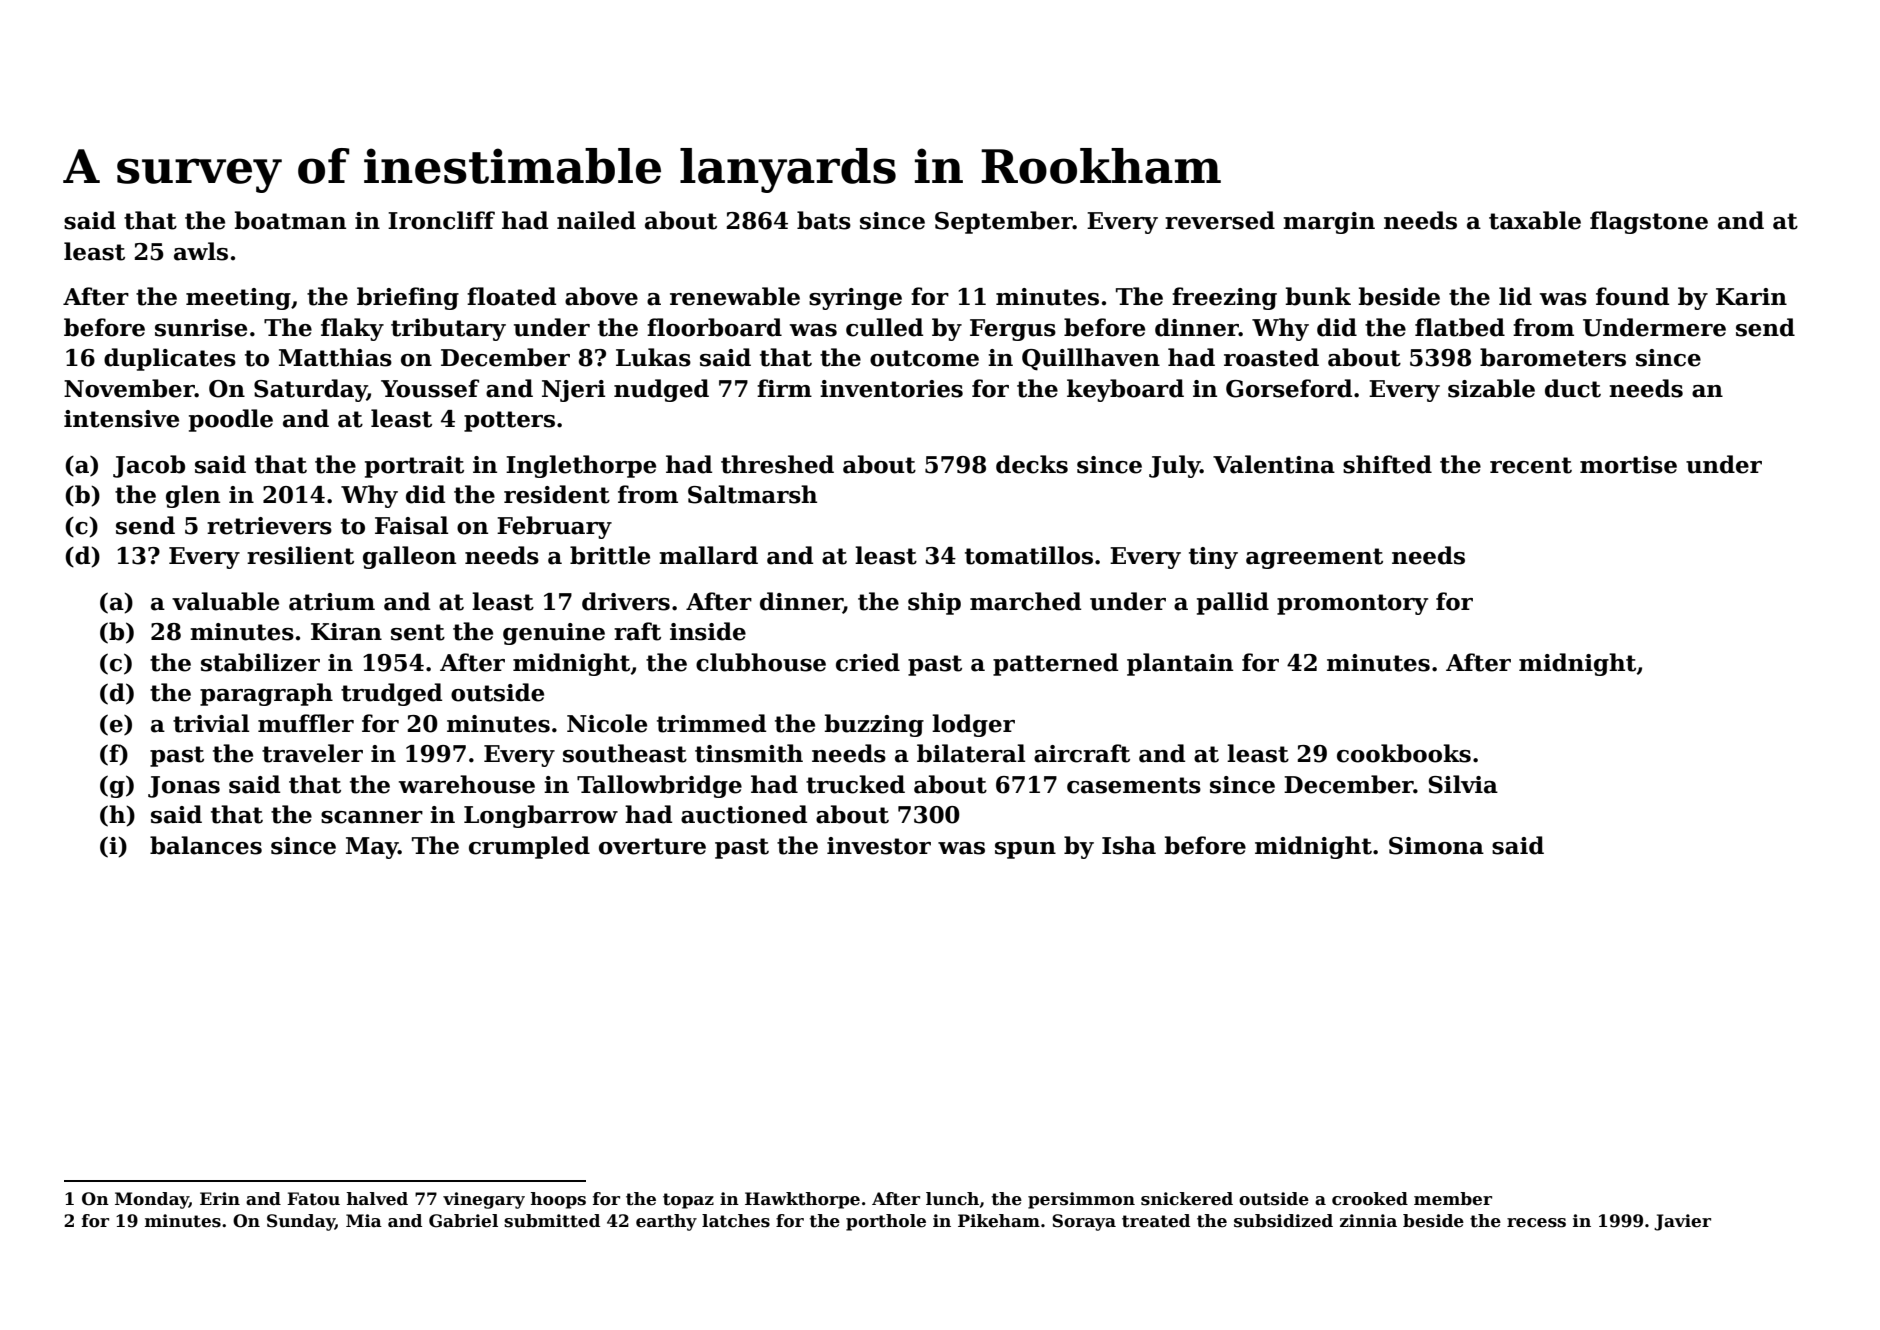  I want to click on July, so click(1174, 466).
